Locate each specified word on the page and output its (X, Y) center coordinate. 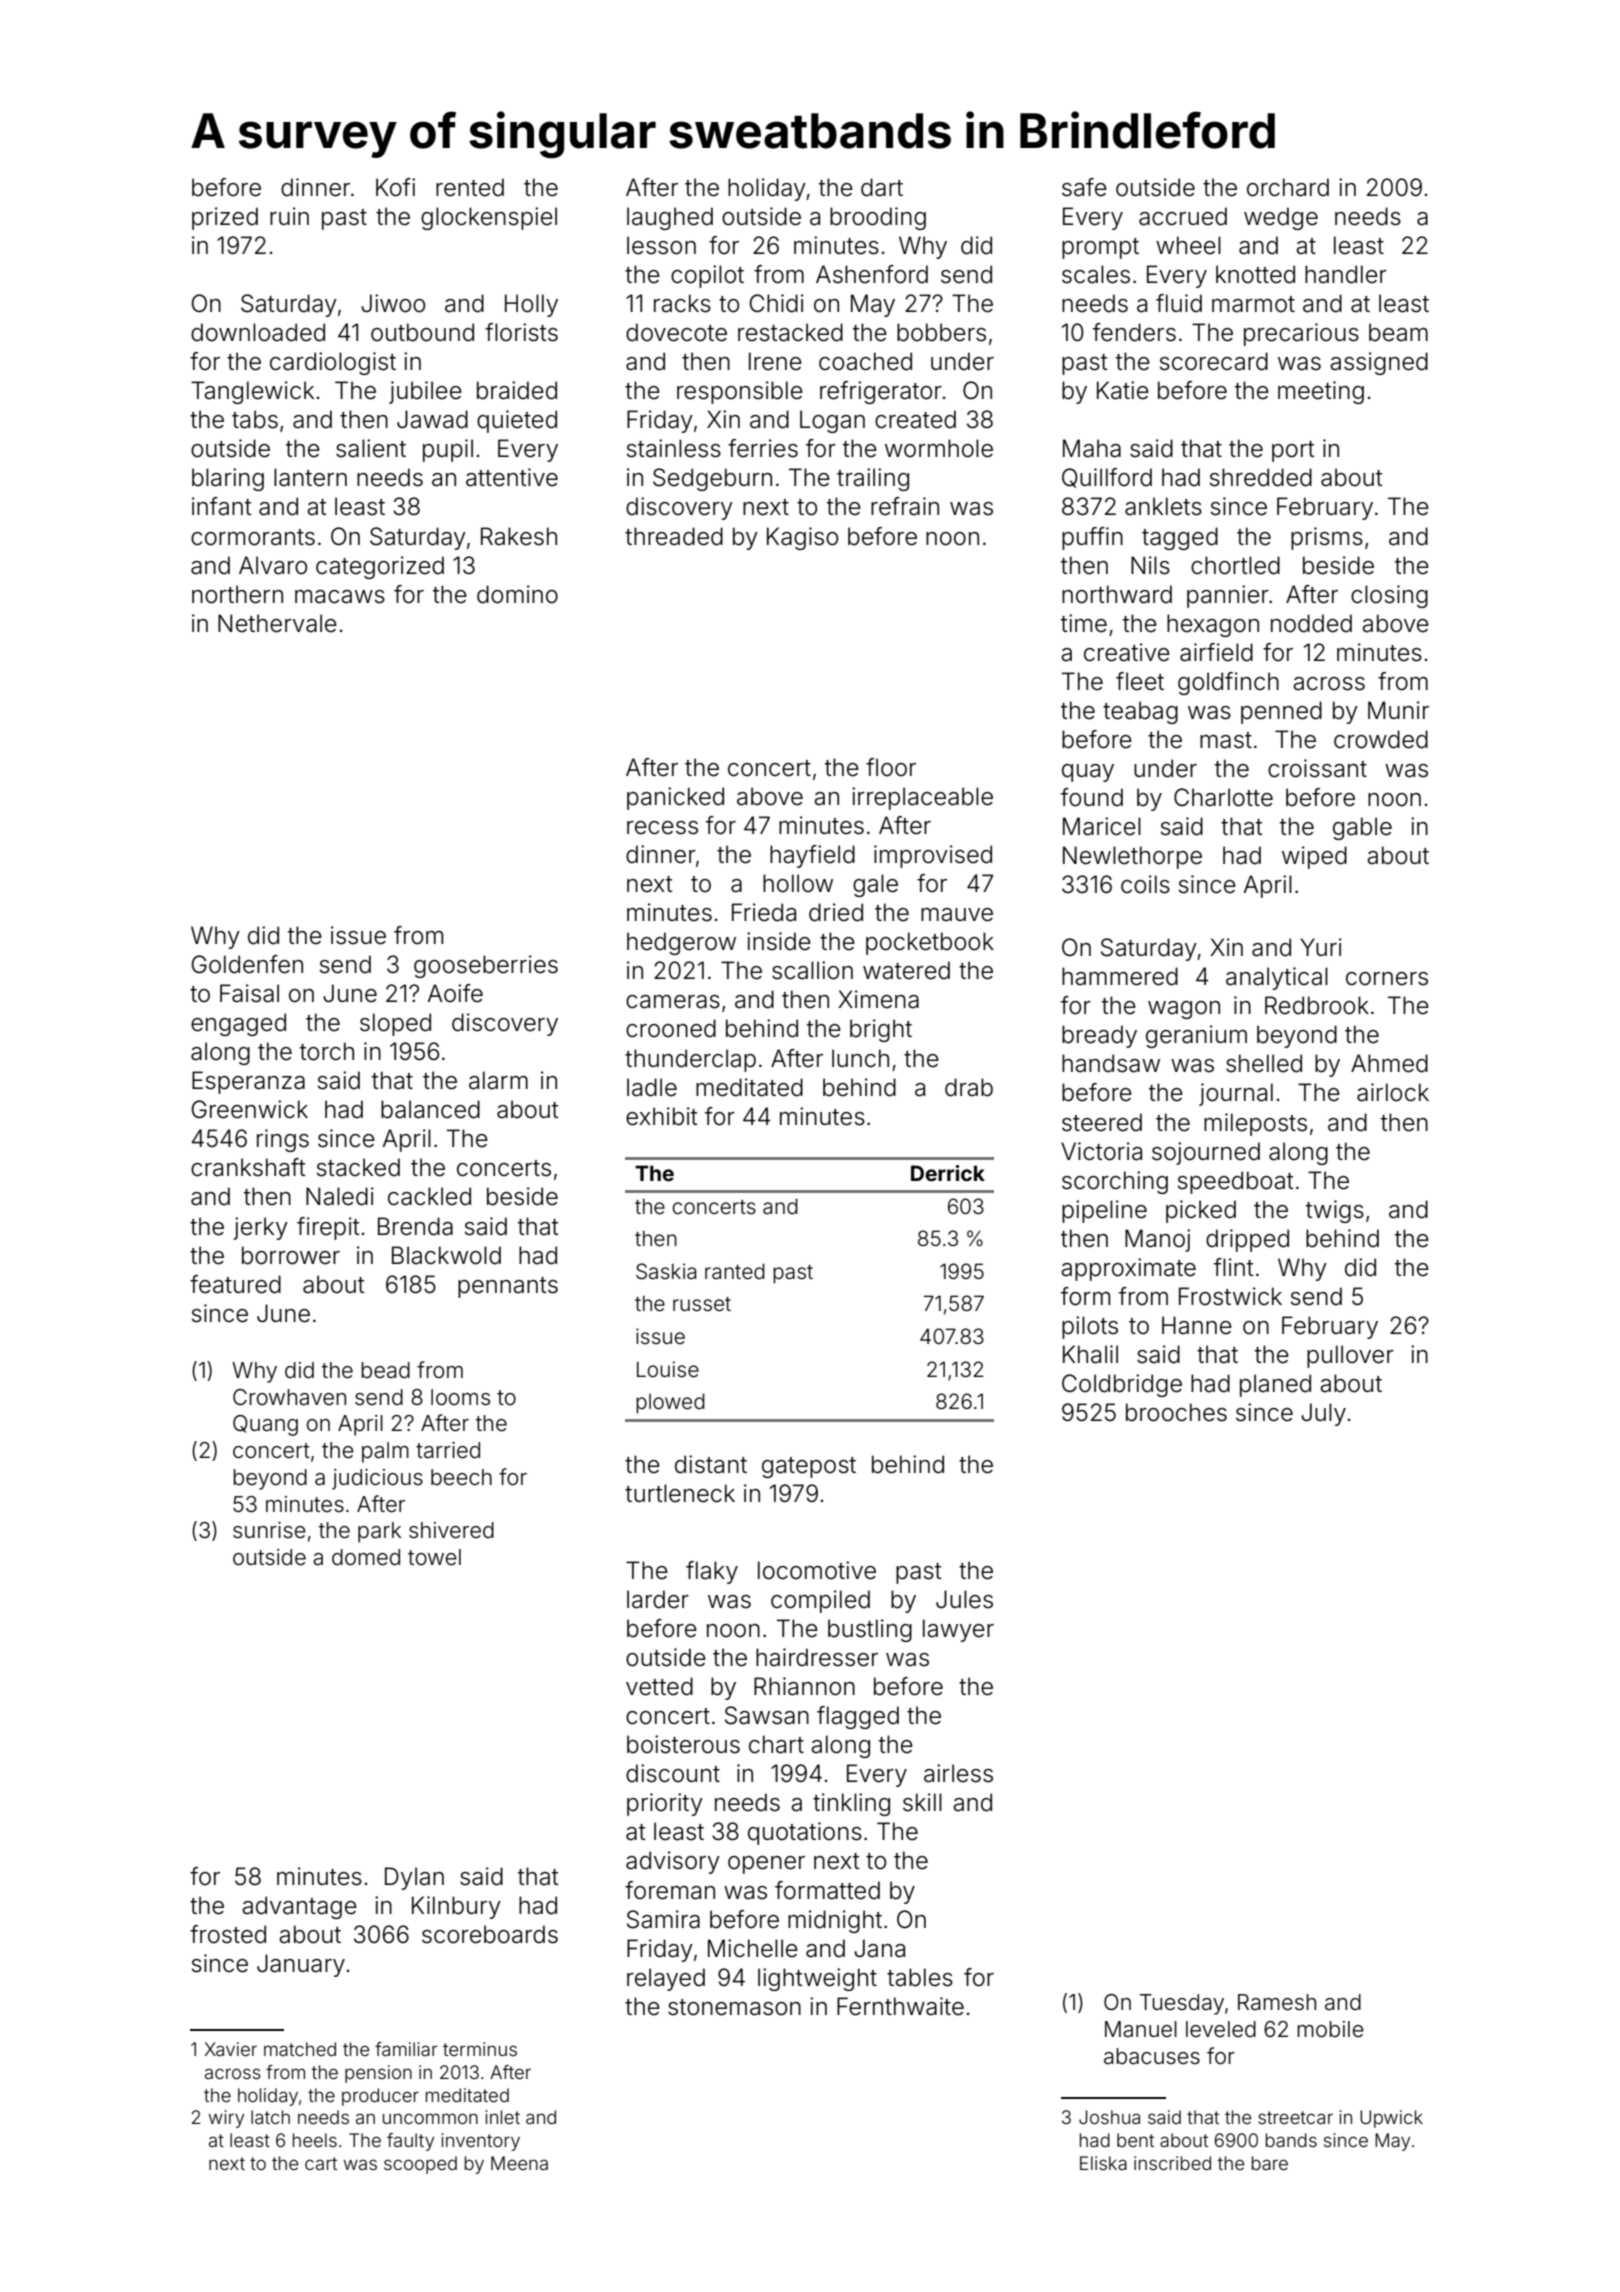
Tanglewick (252, 392)
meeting (1321, 392)
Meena (519, 2163)
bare (1270, 2163)
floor (891, 767)
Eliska (1103, 2163)
